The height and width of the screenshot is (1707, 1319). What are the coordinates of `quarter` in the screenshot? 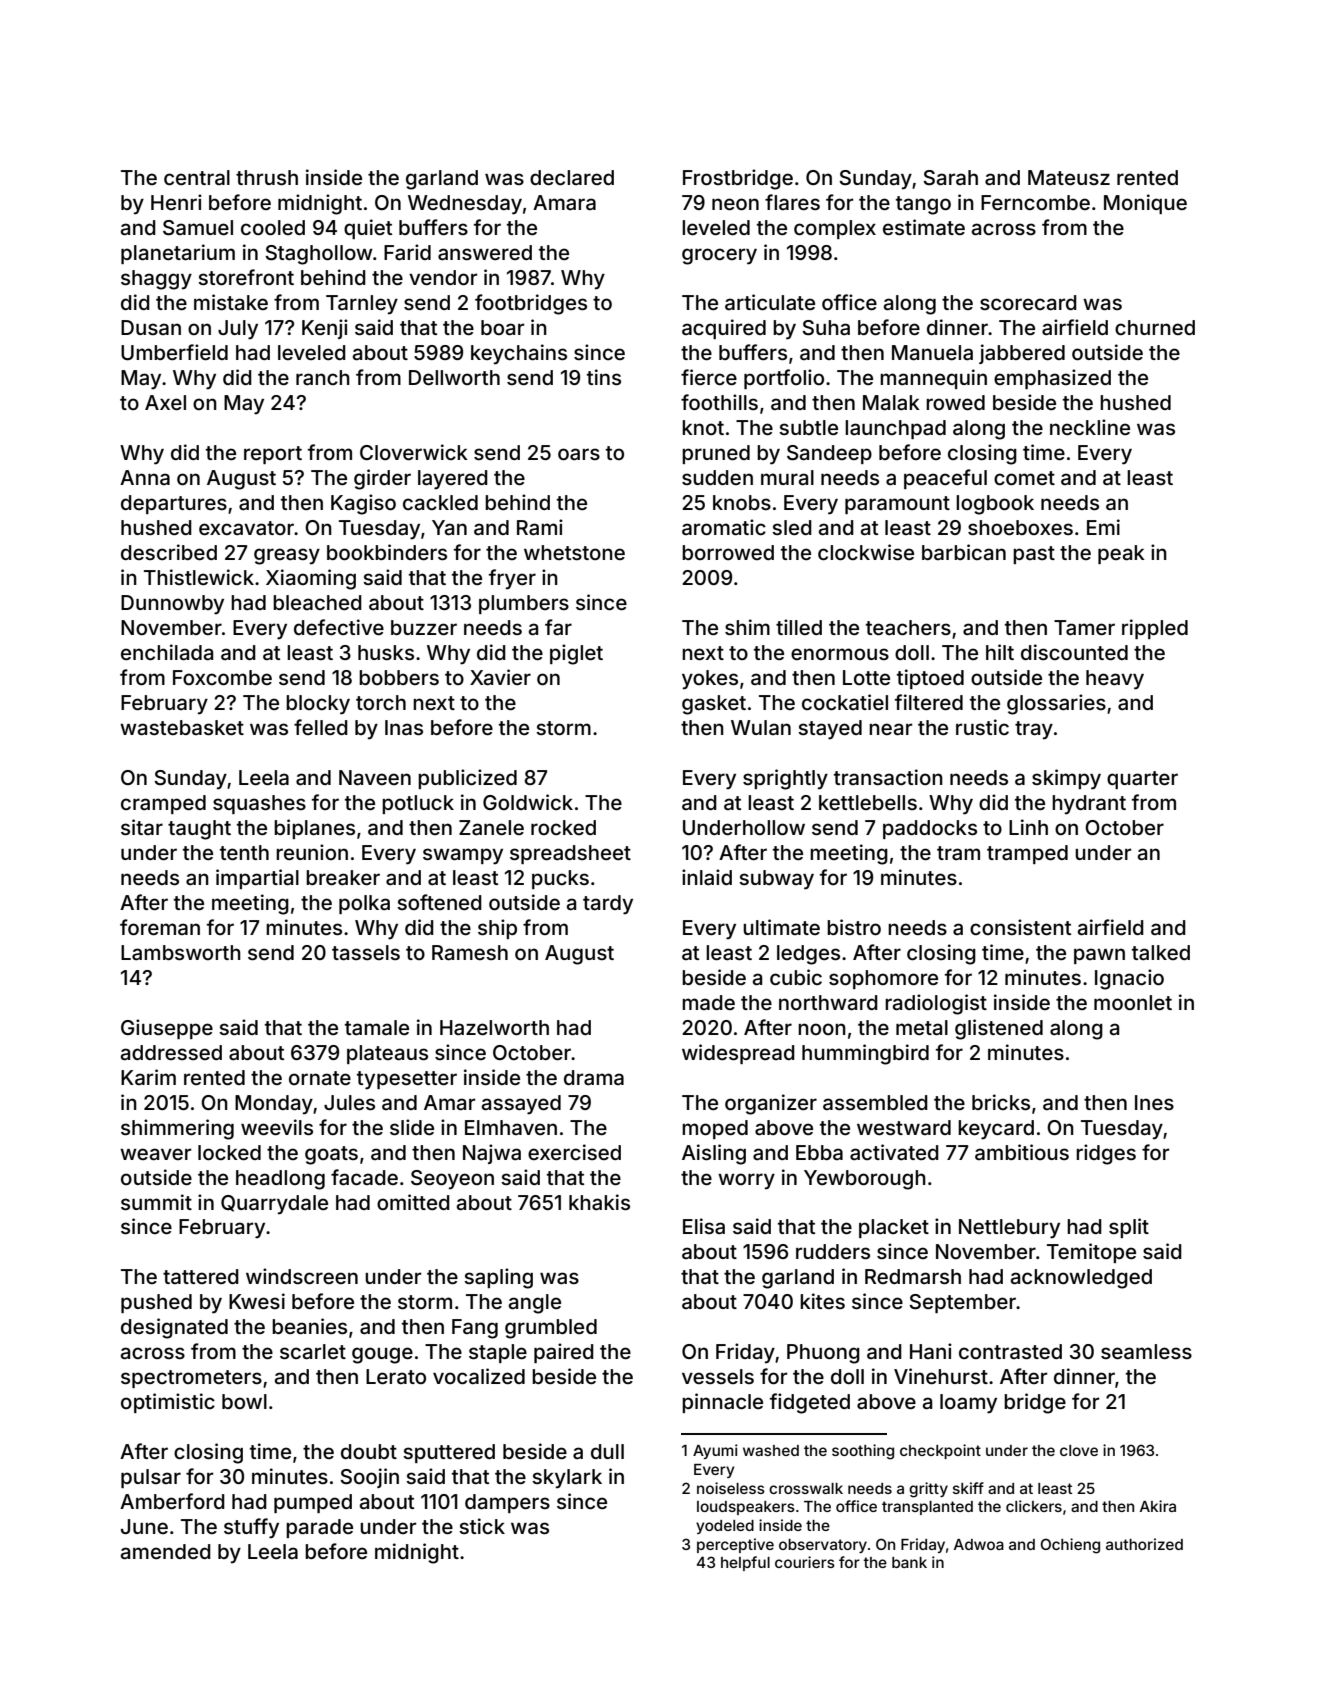 It's located at (1142, 780).
